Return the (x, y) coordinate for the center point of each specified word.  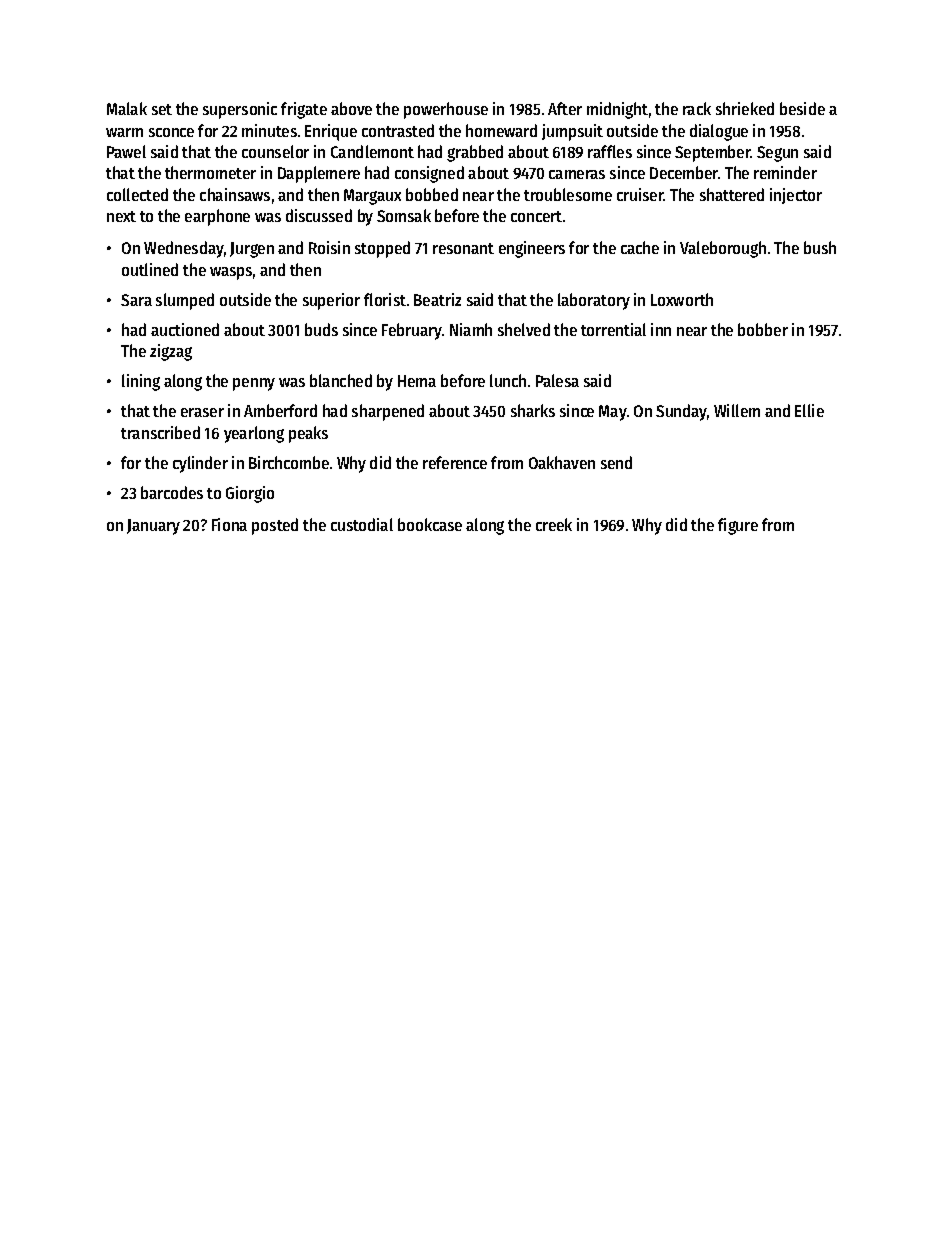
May (613, 413)
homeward (501, 130)
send (616, 462)
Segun (777, 154)
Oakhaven (562, 462)
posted (275, 526)
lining (141, 382)
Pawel (126, 151)
